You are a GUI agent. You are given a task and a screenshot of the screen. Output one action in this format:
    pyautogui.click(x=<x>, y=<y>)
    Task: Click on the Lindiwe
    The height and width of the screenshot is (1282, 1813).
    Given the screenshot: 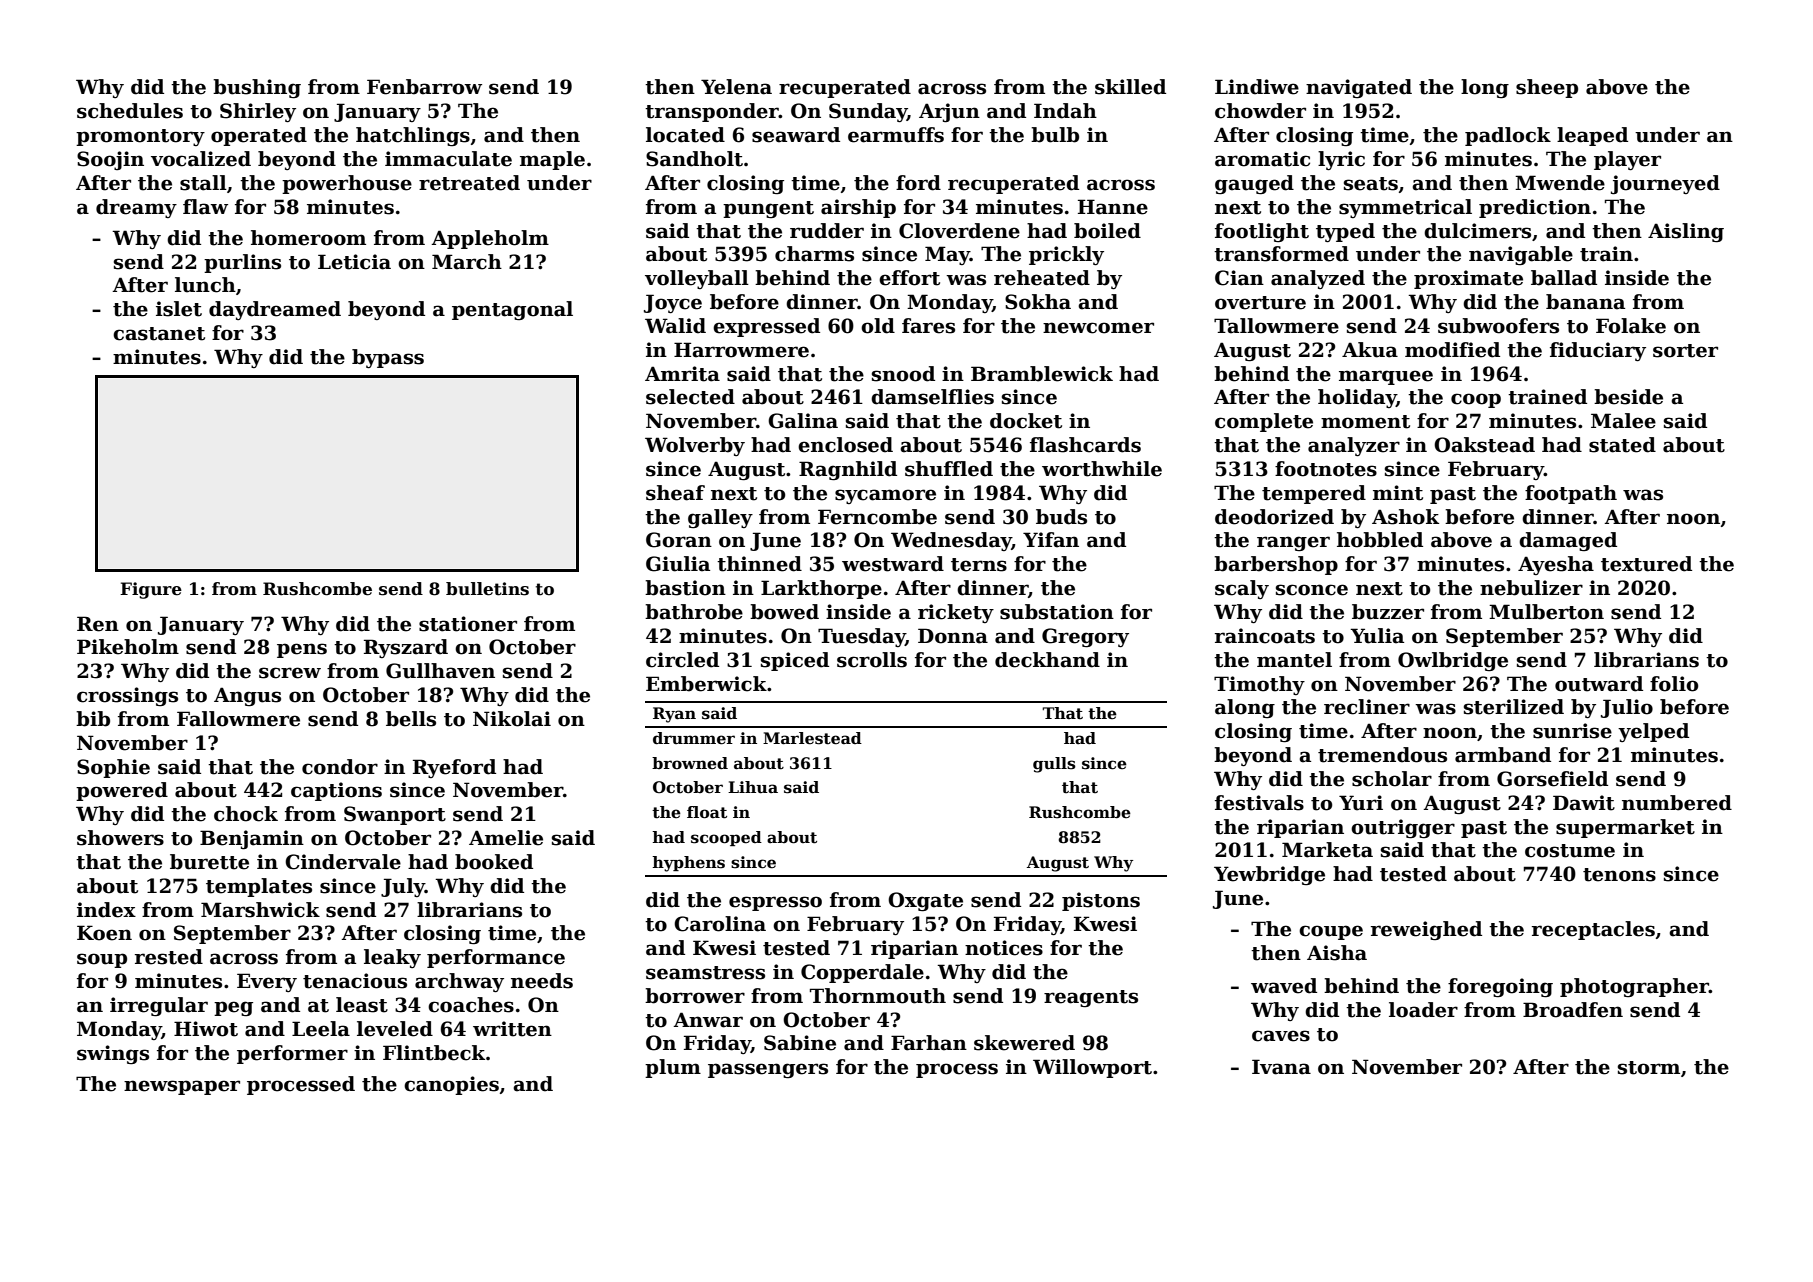 What is the action you would take?
    pyautogui.click(x=1257, y=87)
